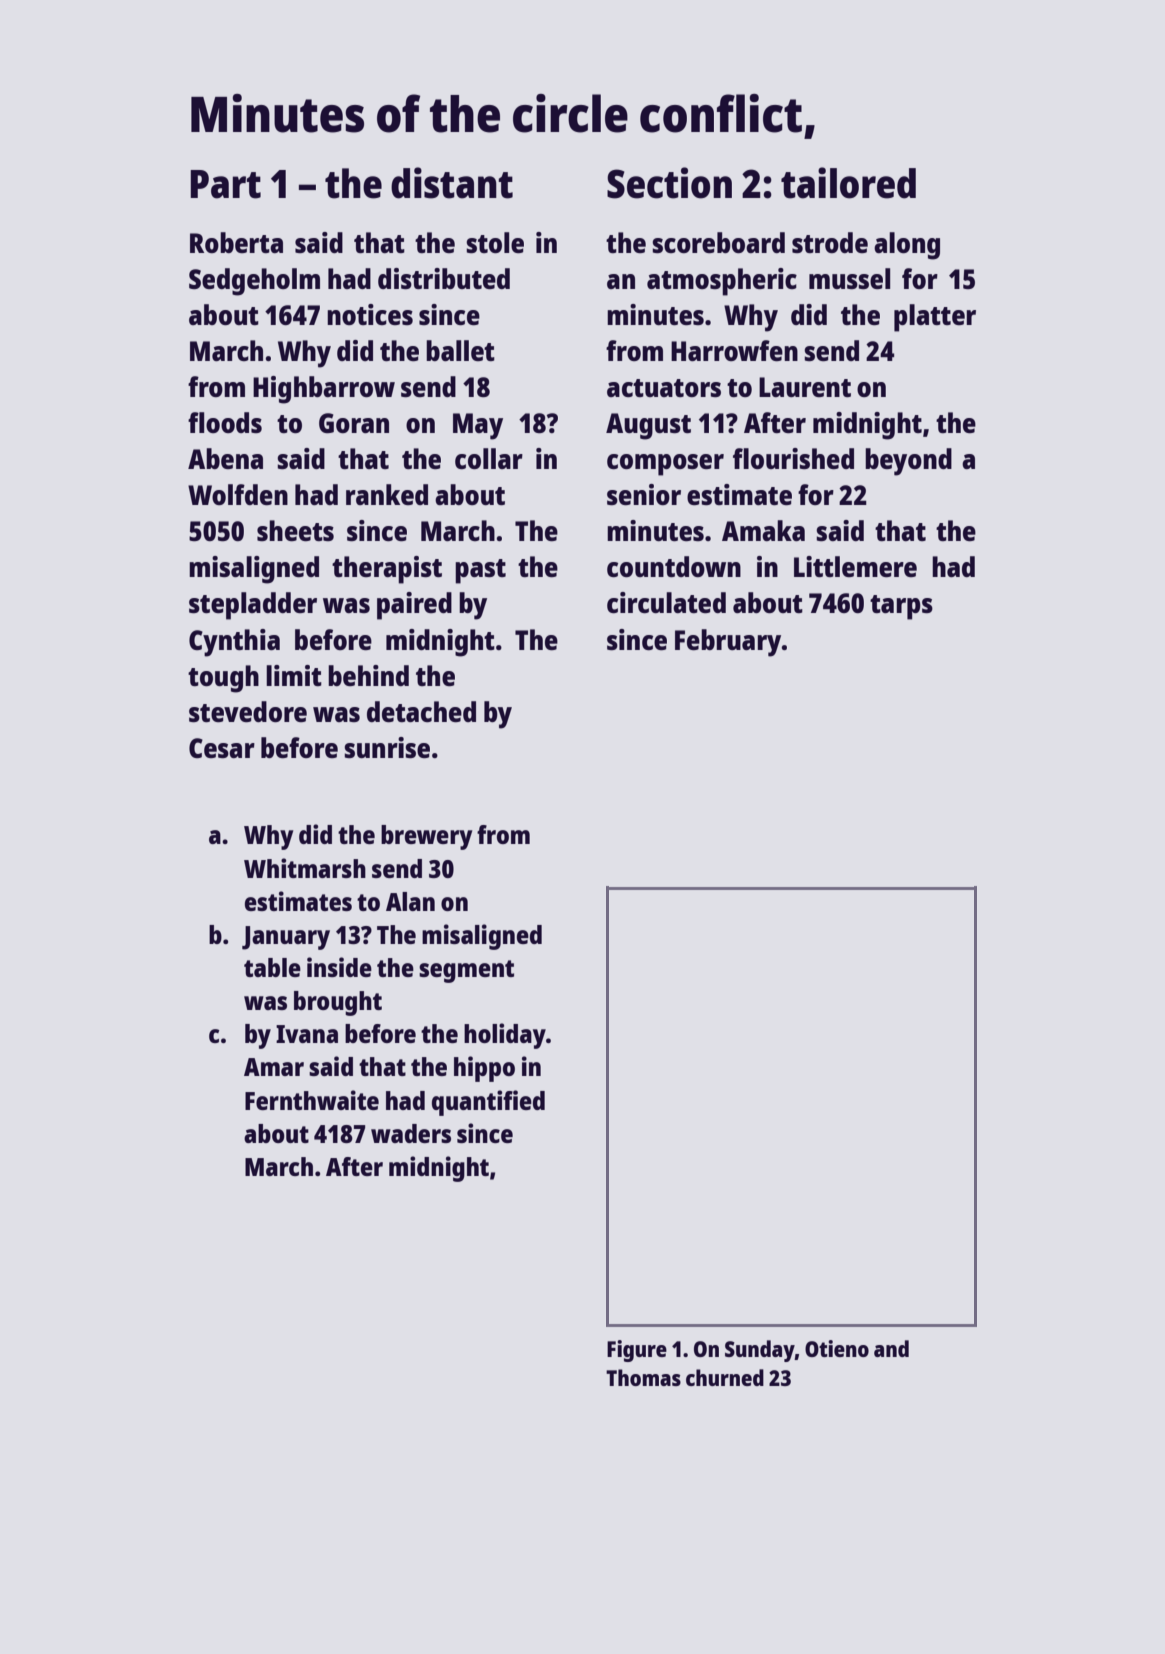 The height and width of the image is (1654, 1165). I want to click on waders, so click(411, 1133).
